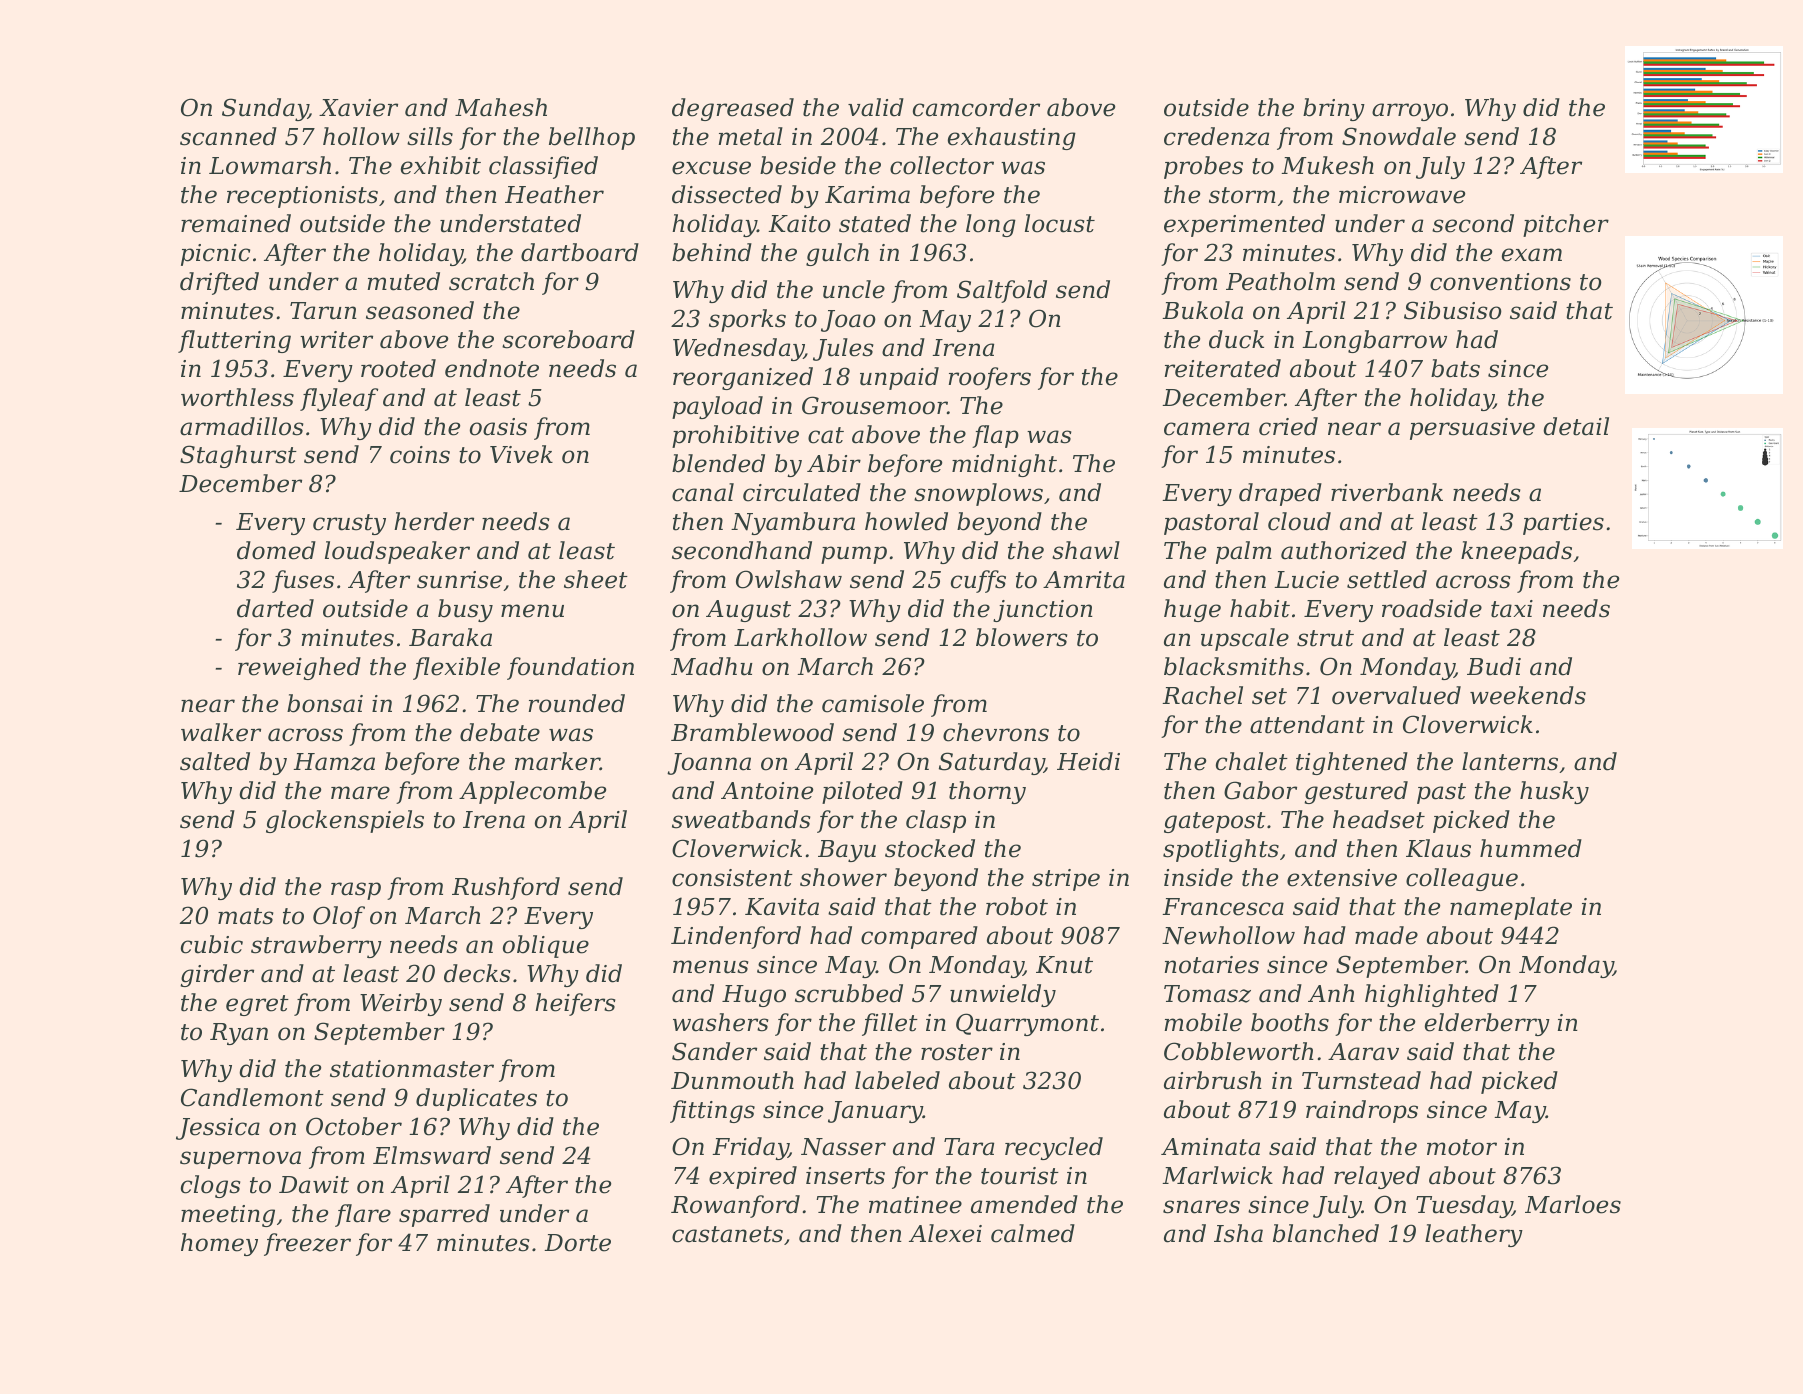  I want to click on darted, so click(275, 608).
